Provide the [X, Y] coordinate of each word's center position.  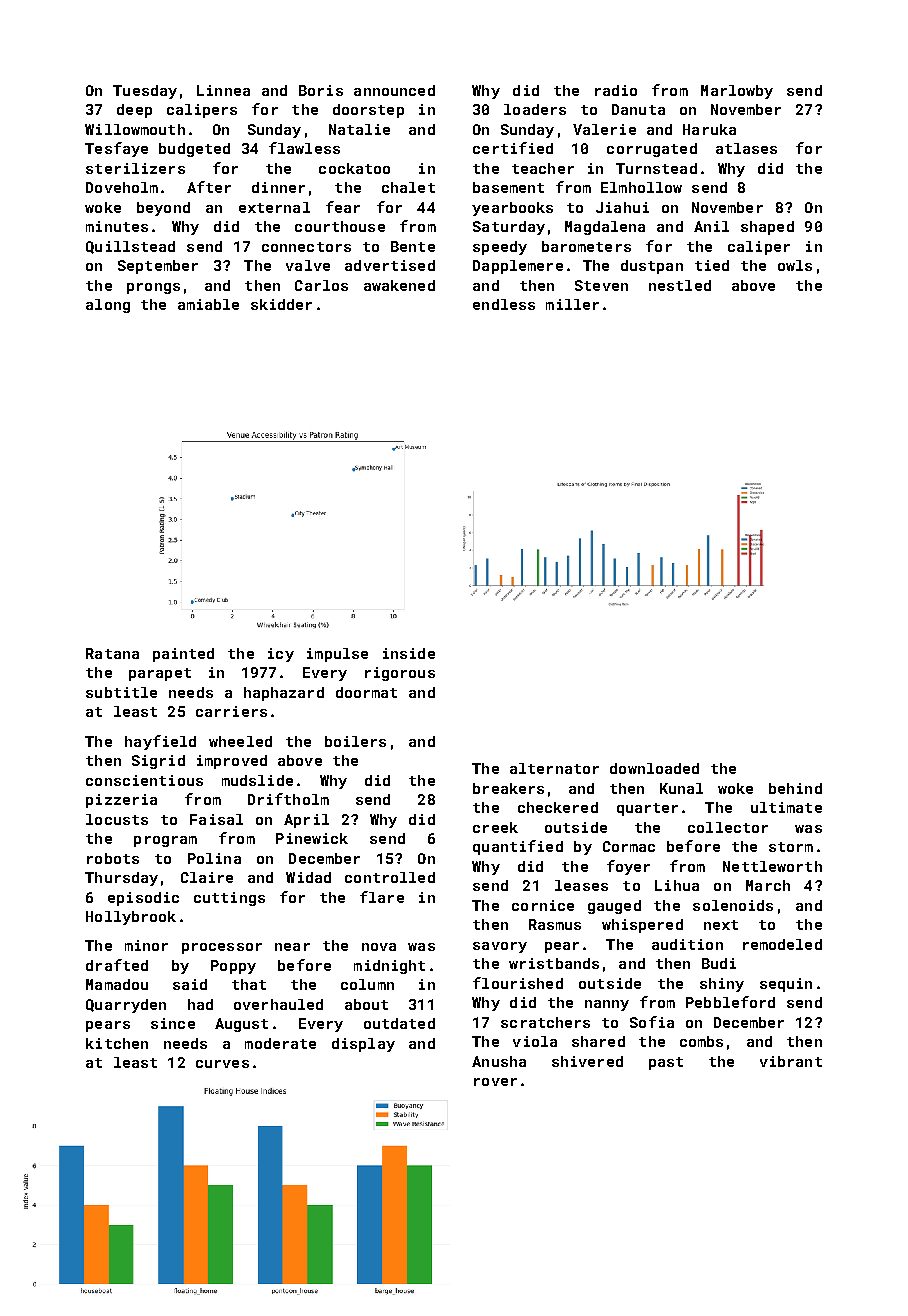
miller [572, 304]
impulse [337, 655]
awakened [399, 285]
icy [281, 655]
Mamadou [117, 984]
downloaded [654, 768]
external [274, 207]
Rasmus [555, 924]
